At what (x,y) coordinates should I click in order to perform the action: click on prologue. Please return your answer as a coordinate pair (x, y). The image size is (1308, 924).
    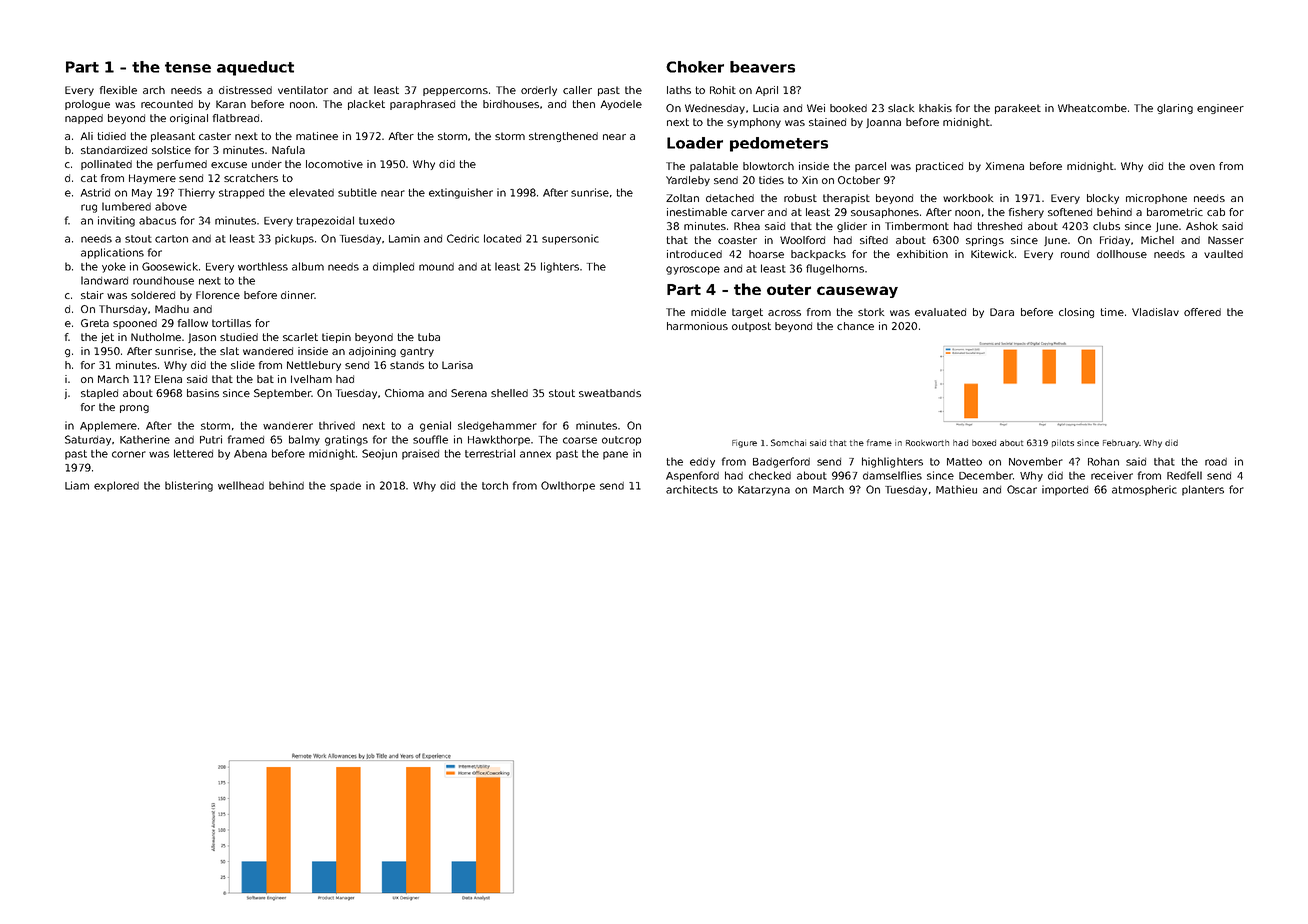
    Looking at the image, I should click on (87, 105).
